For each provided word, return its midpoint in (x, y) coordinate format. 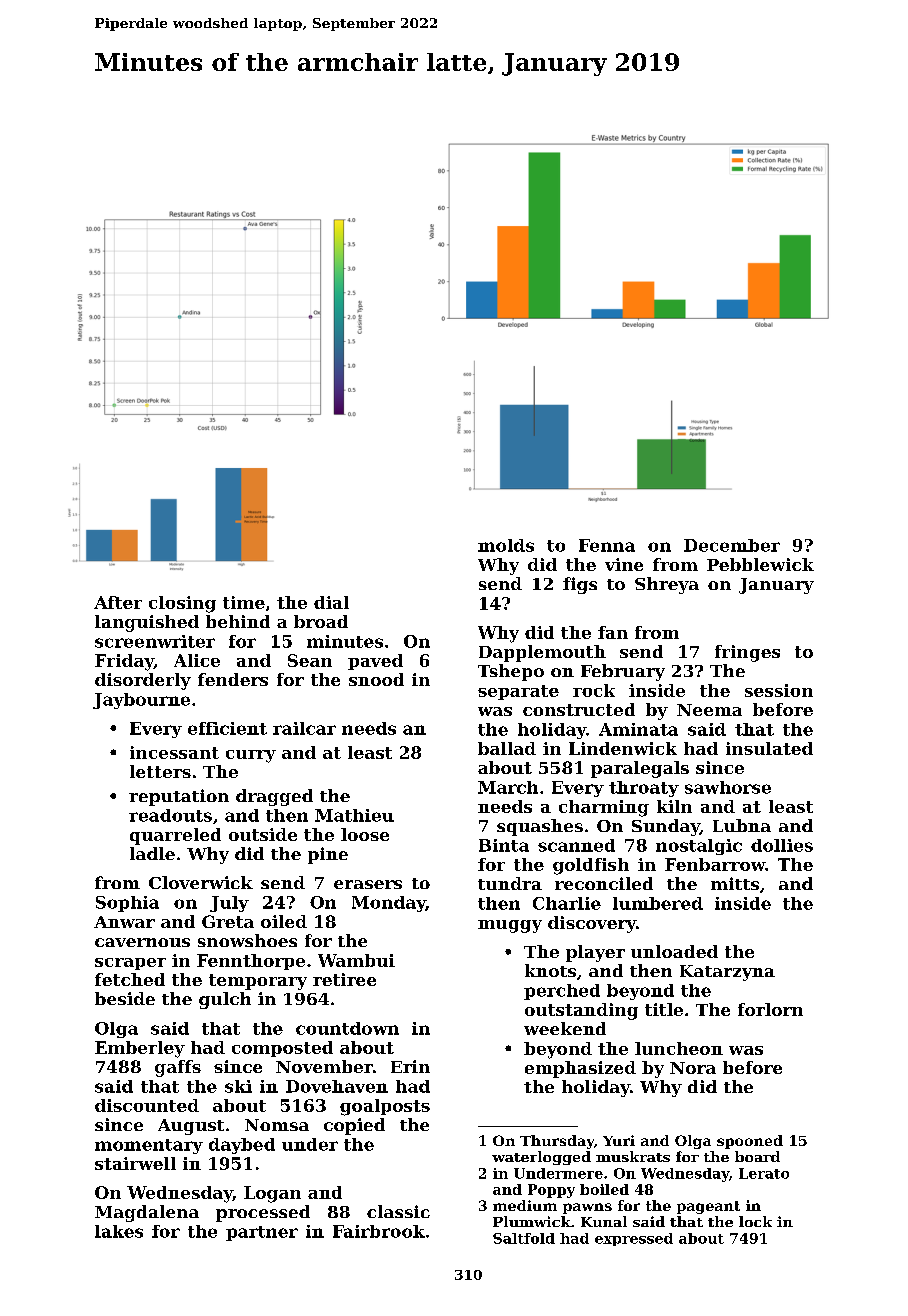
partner (262, 1233)
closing (182, 604)
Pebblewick (760, 564)
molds (506, 545)
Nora (693, 1068)
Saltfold (524, 1238)
